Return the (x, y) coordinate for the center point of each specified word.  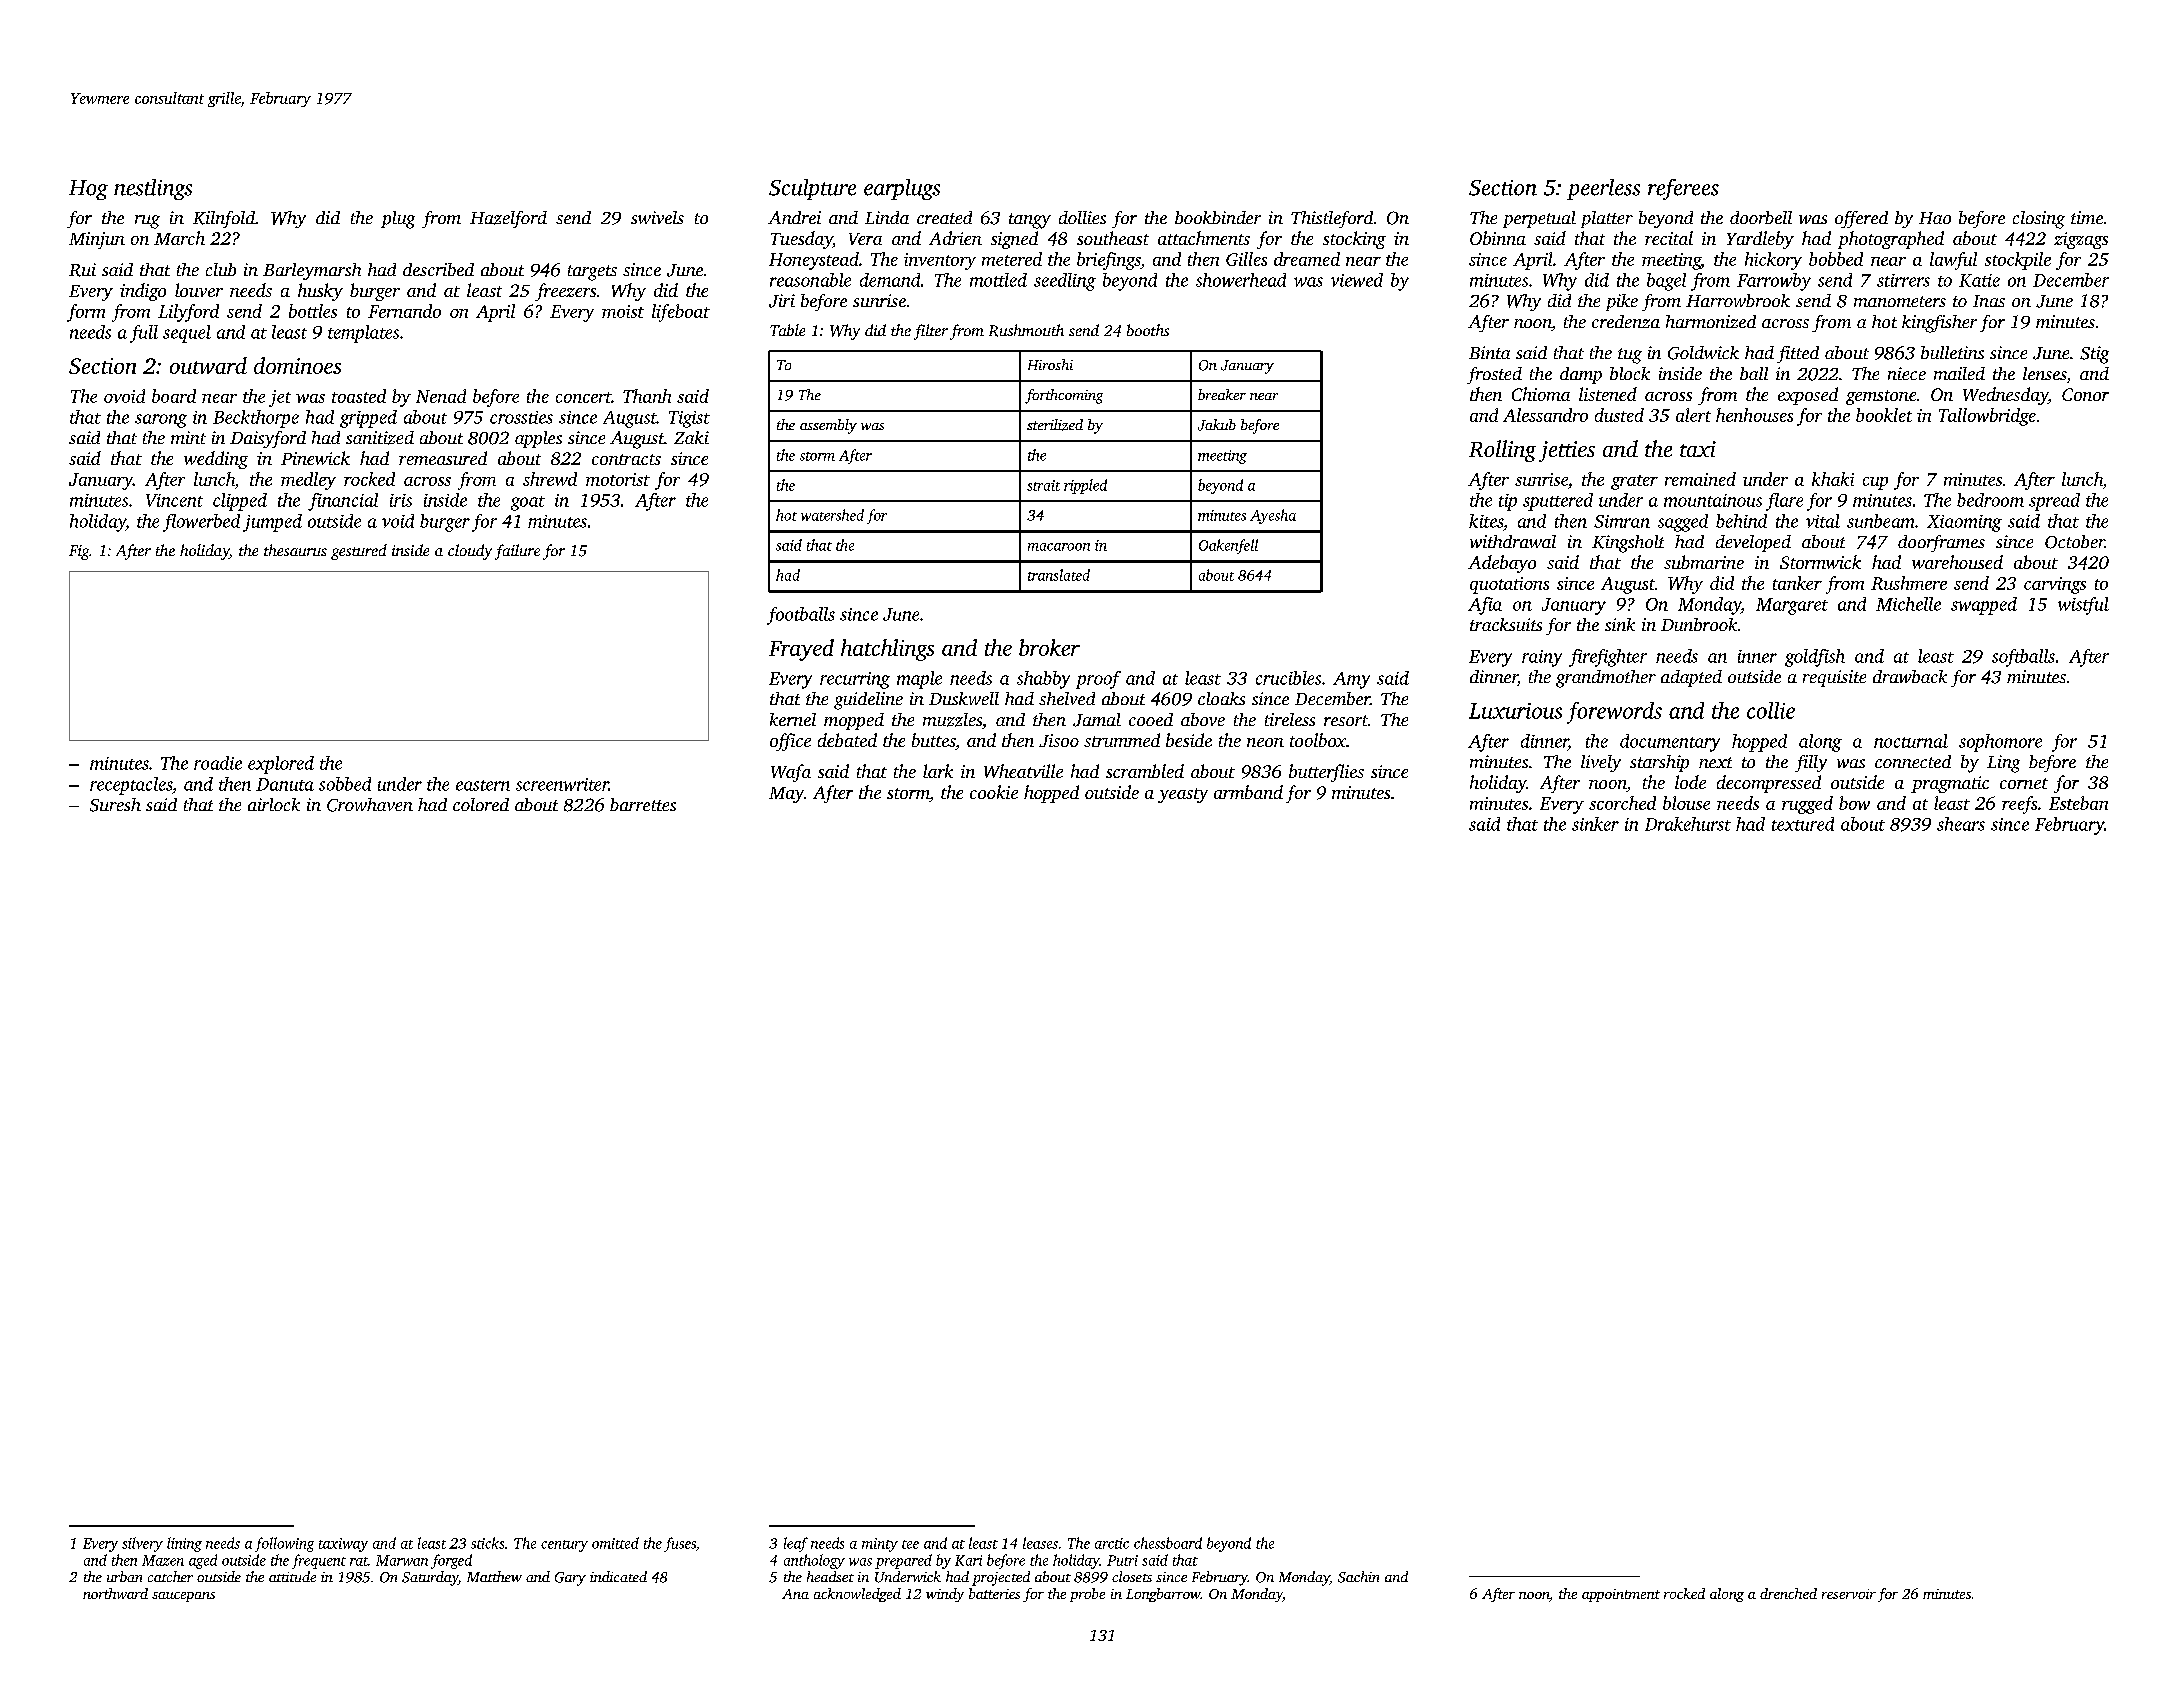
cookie (994, 792)
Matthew (494, 1576)
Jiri (782, 301)
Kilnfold (224, 219)
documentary (1670, 743)
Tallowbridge (1987, 417)
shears (1961, 824)
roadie (218, 763)
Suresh (115, 805)
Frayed (801, 650)
